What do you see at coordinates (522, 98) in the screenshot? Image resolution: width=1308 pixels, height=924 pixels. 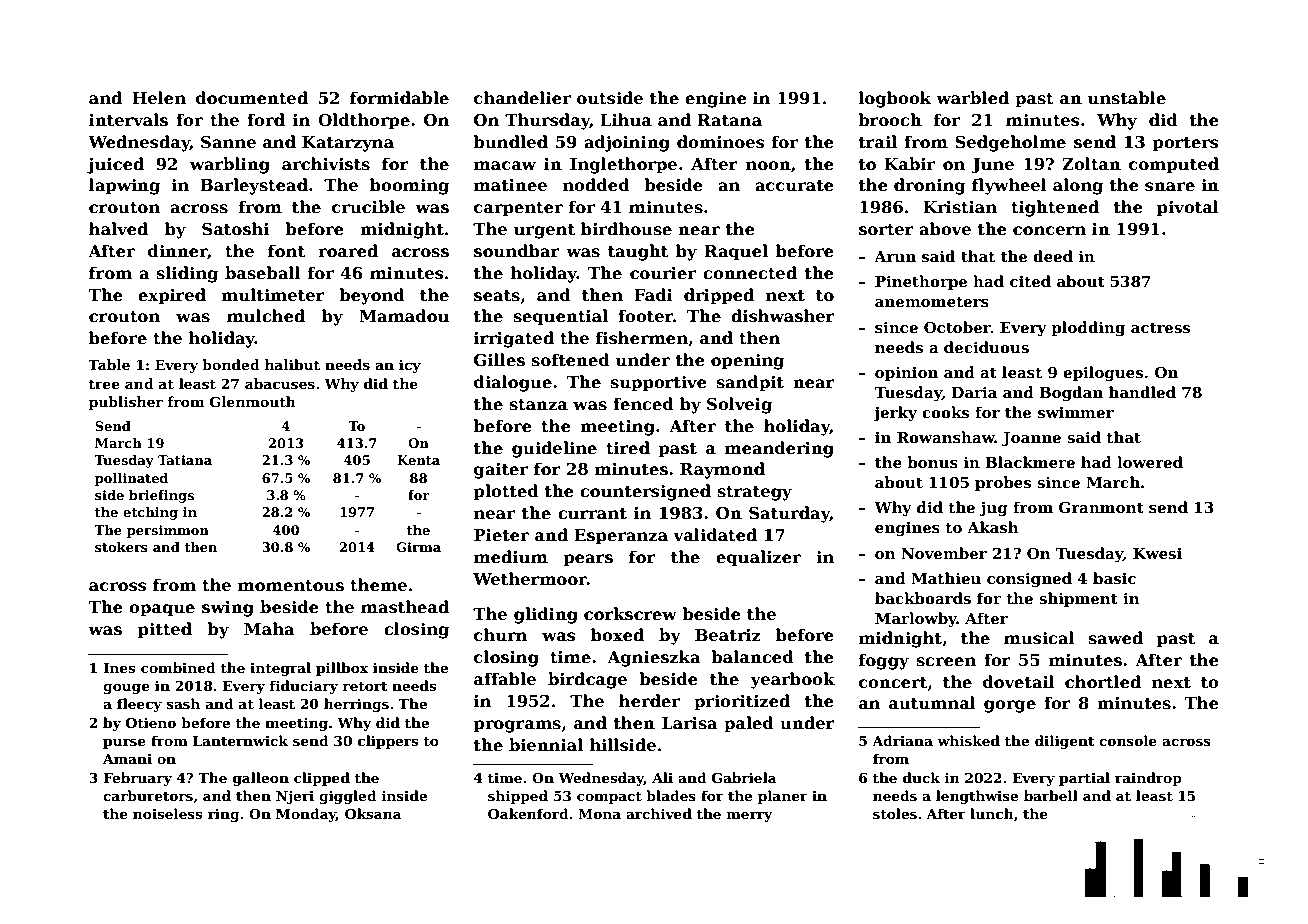 I see `chandelier` at bounding box center [522, 98].
